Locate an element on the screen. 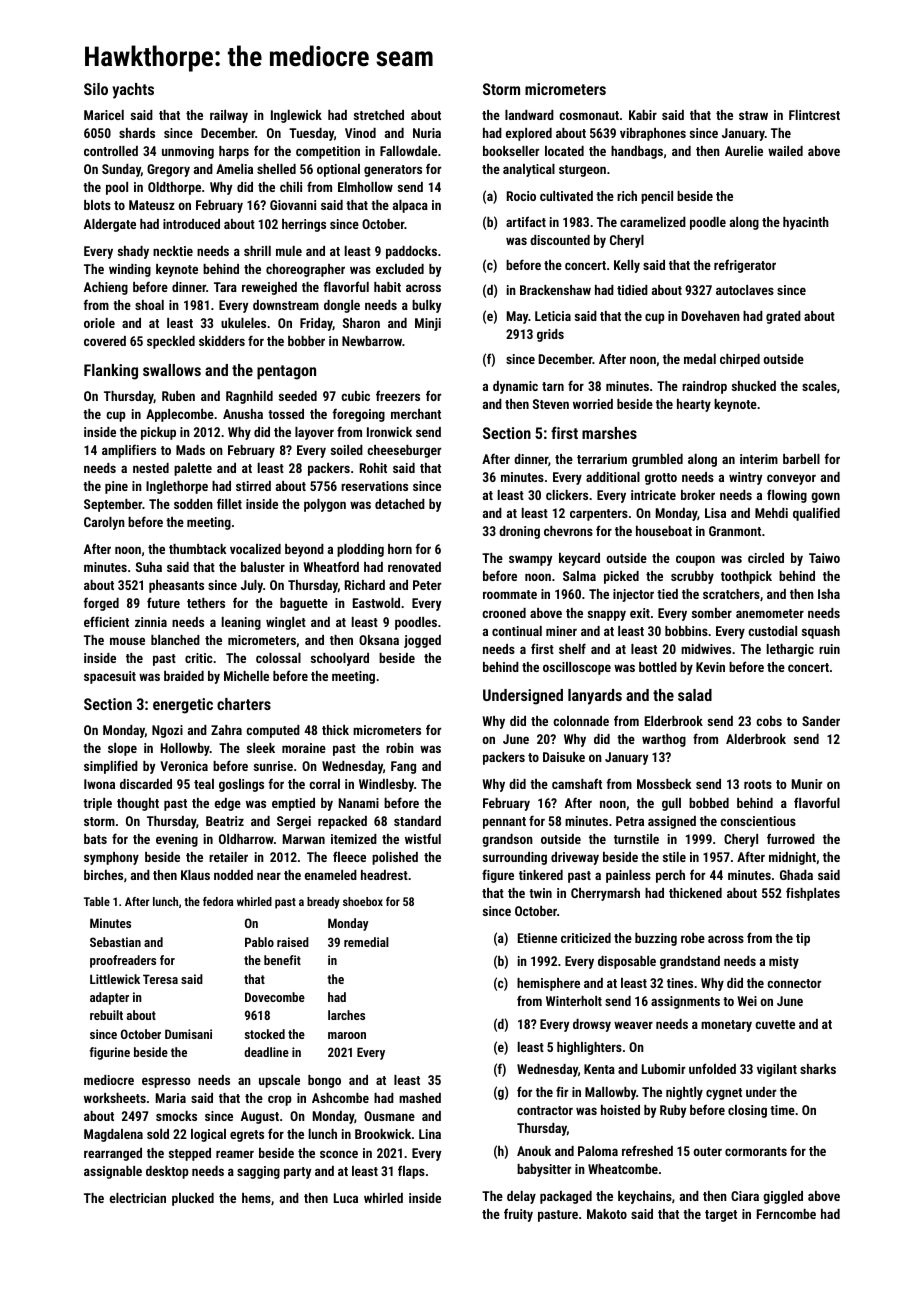 This screenshot has height=1308, width=924. hems is located at coordinates (256, 1198).
